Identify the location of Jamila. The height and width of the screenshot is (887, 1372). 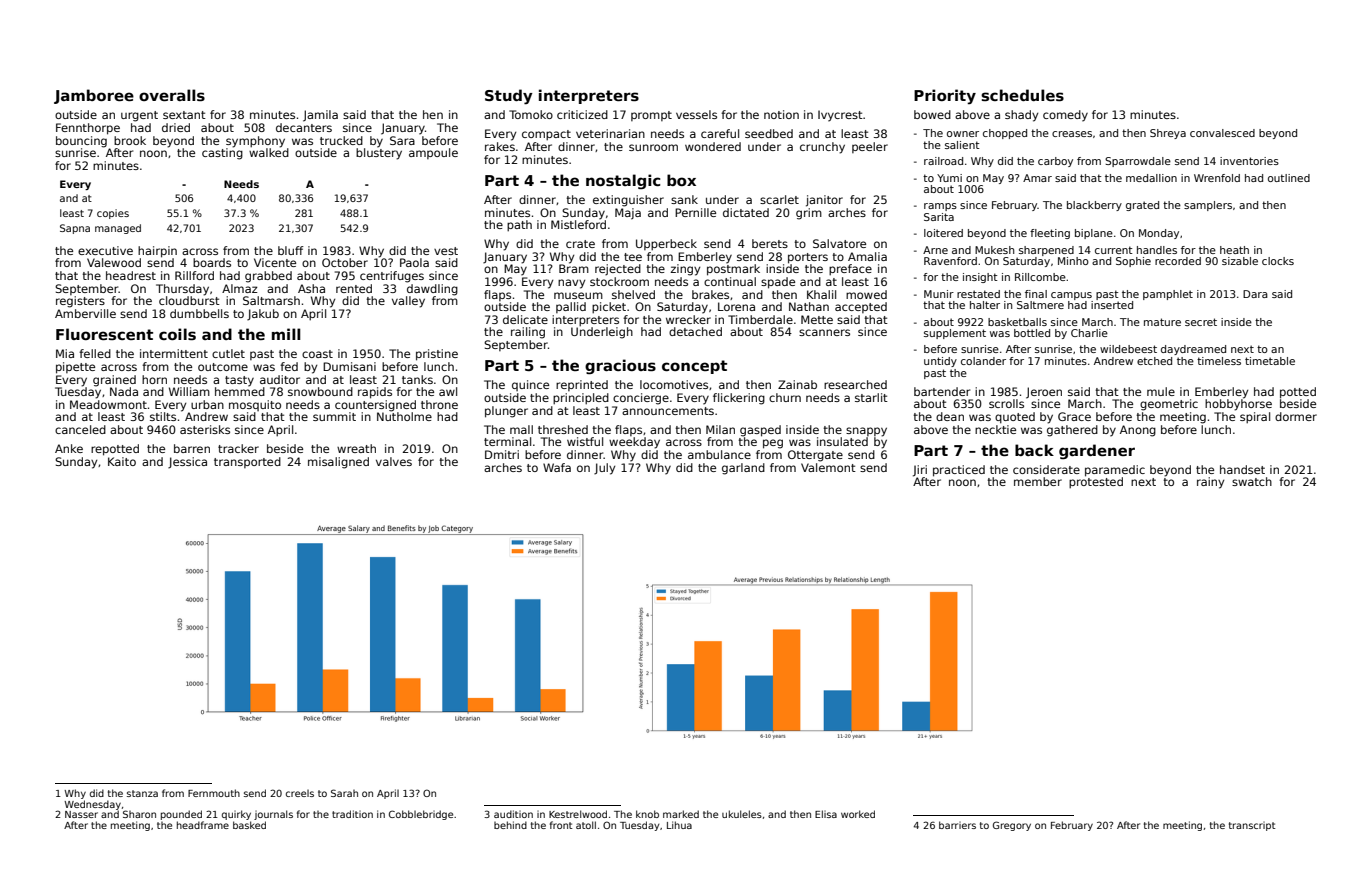
(320, 116).
